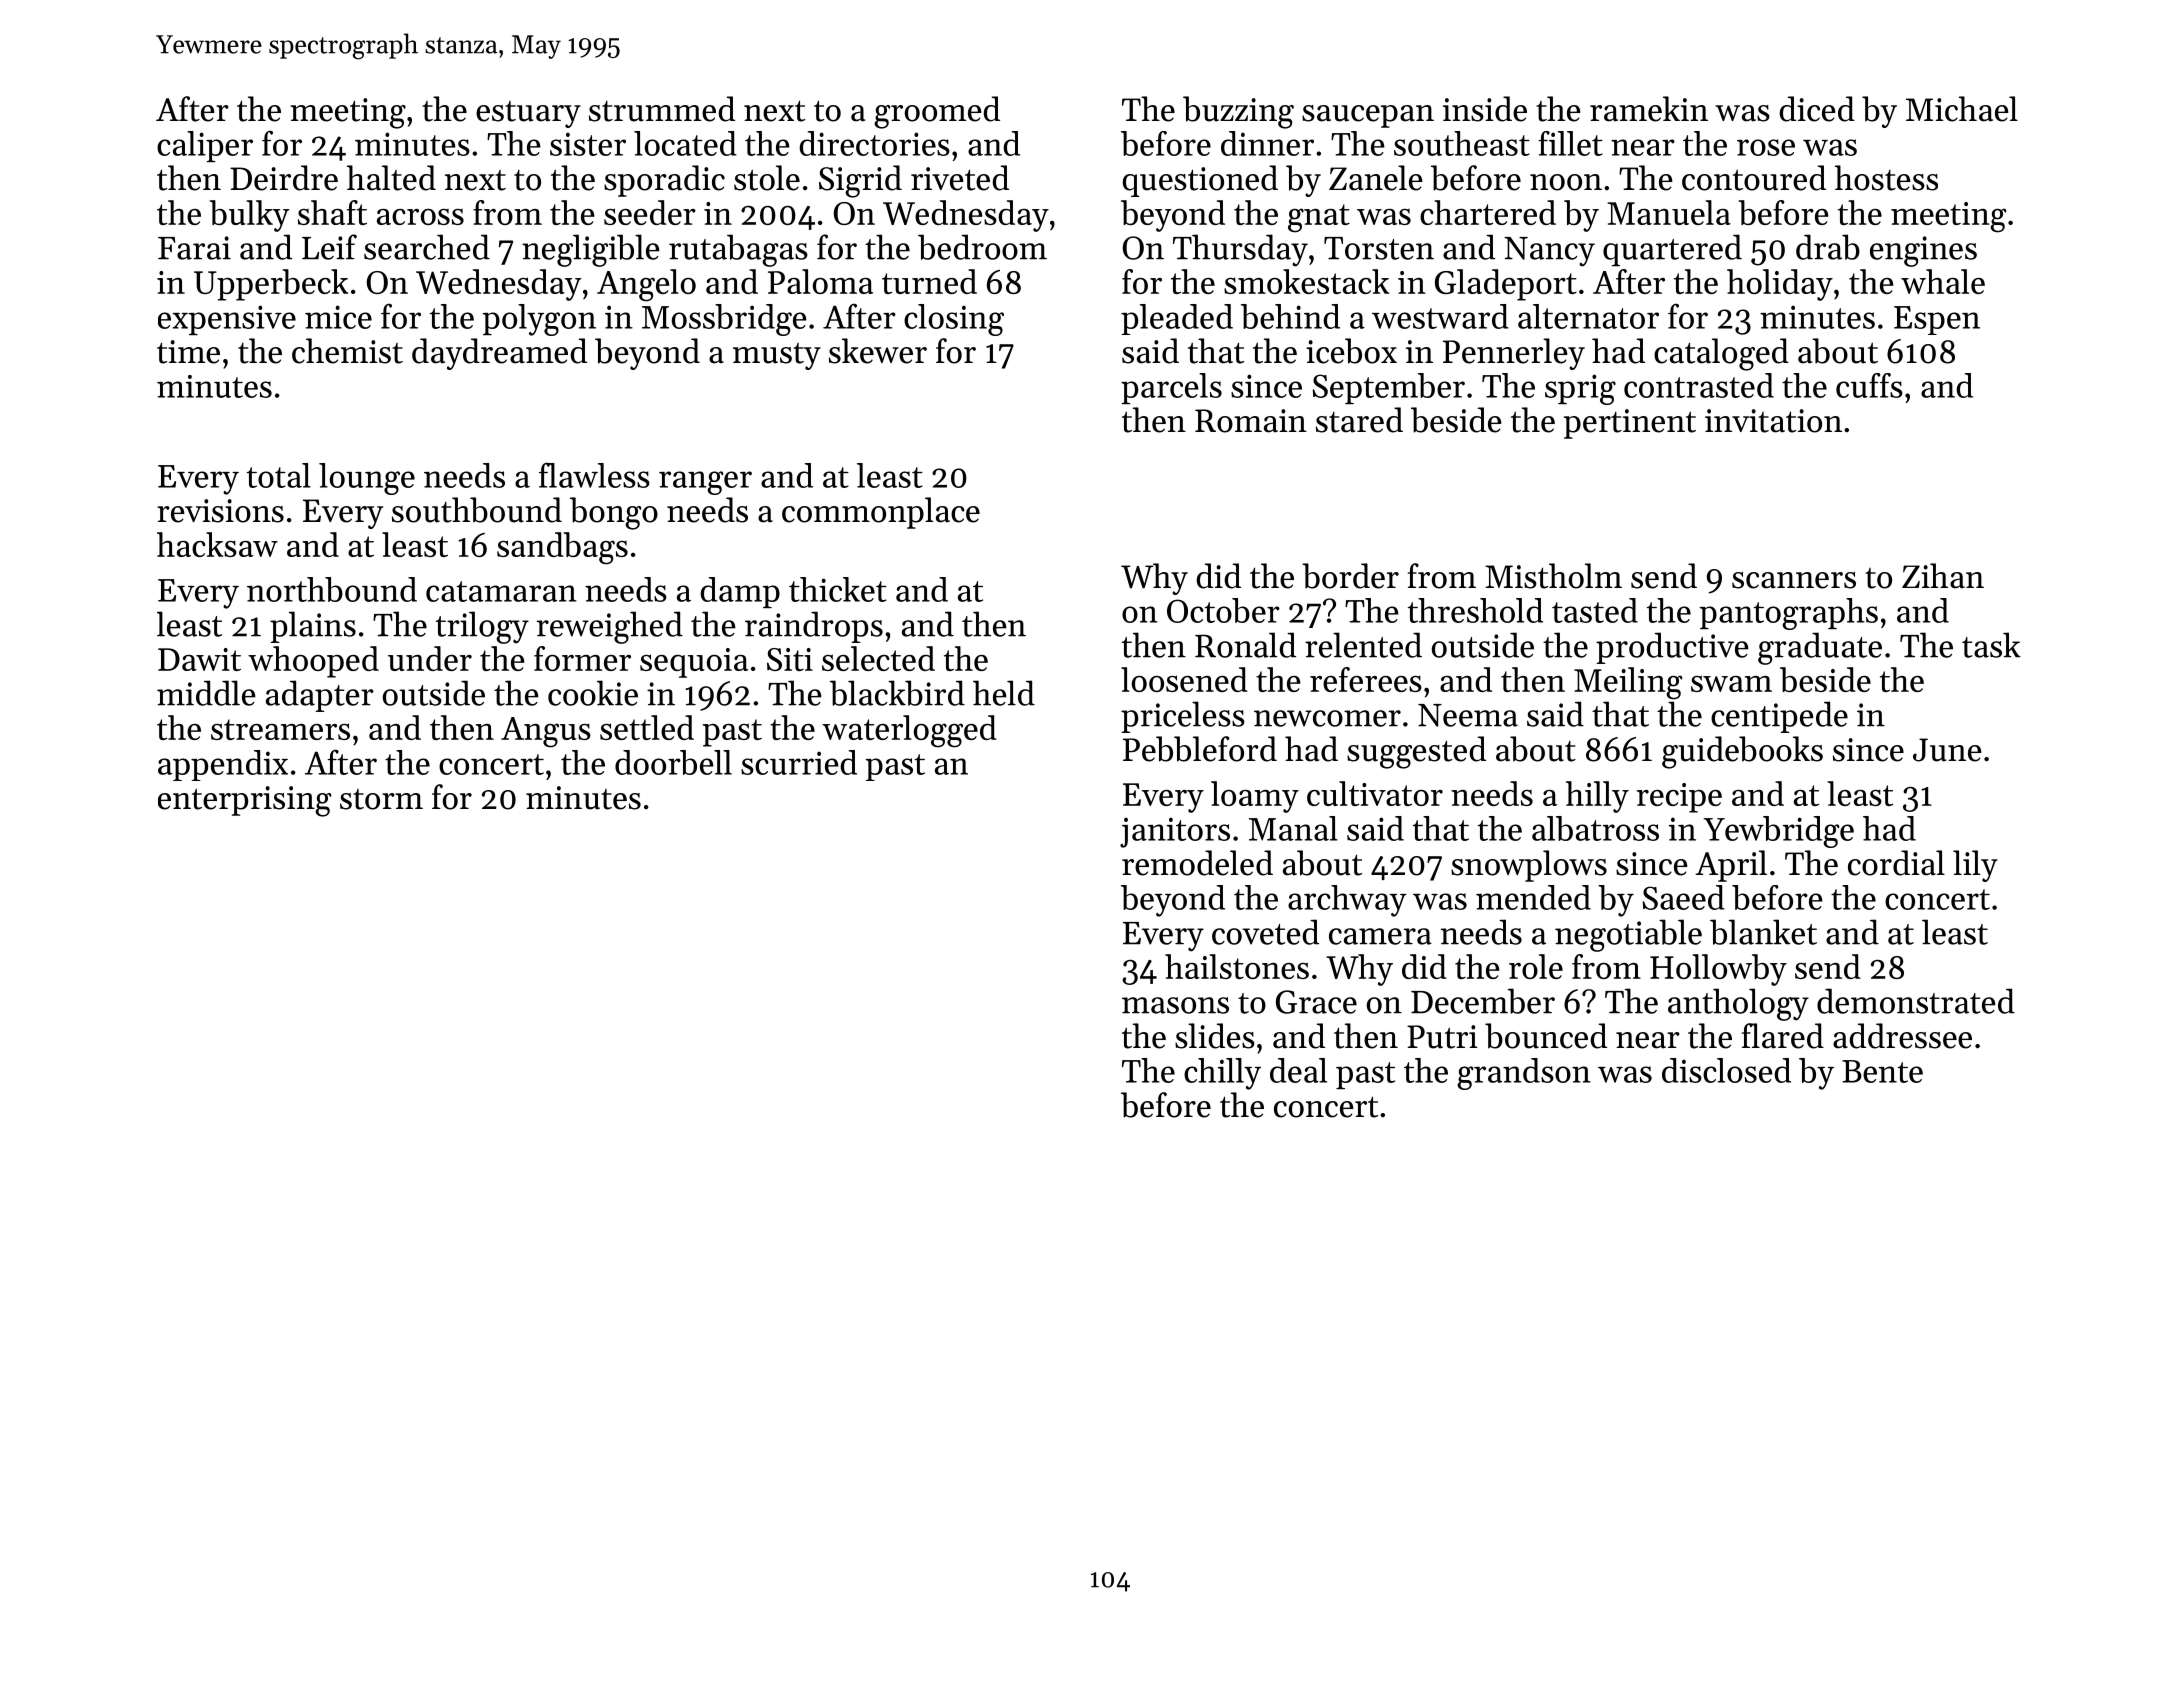 Image resolution: width=2178 pixels, height=1683 pixels. I want to click on graduate, so click(1820, 648).
